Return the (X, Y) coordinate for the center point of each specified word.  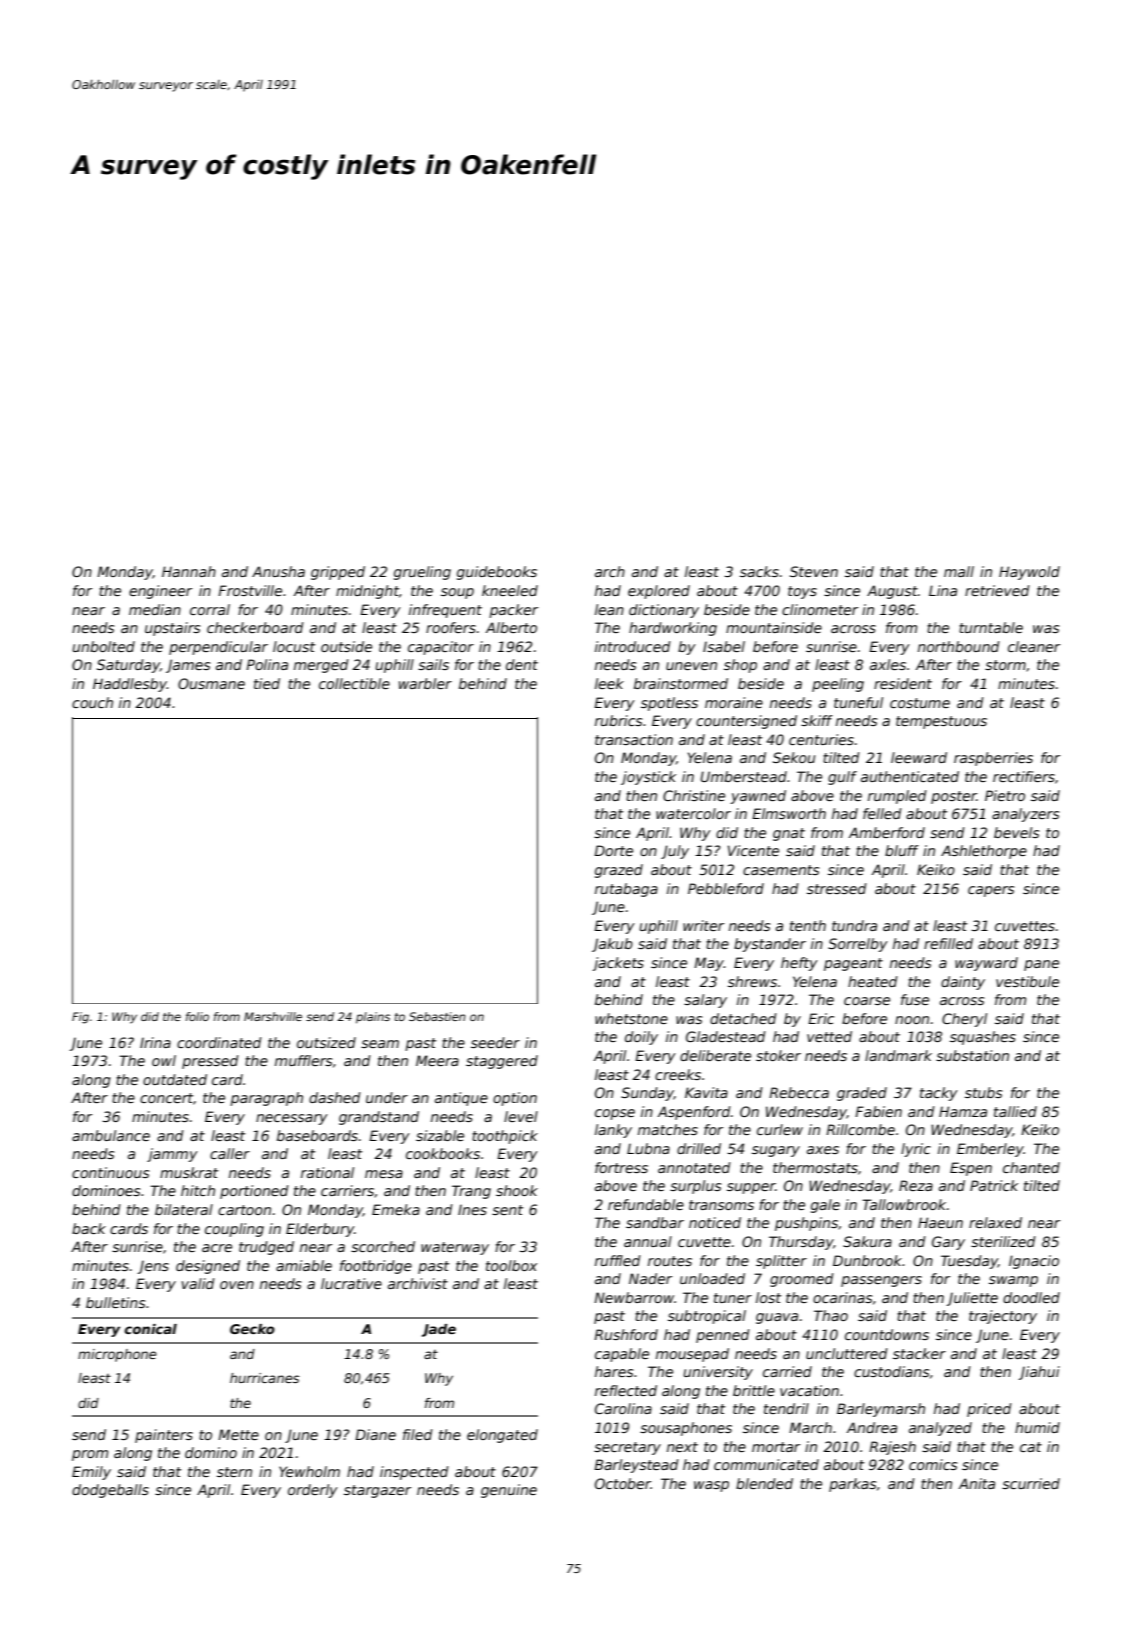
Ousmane (211, 683)
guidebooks (497, 573)
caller (230, 1153)
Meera (437, 1060)
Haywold (1029, 573)
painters (164, 1436)
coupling (234, 1230)
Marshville (273, 1016)
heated (873, 981)
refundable (646, 1204)
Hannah (189, 571)
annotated (694, 1167)
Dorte (613, 850)
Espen (971, 1169)
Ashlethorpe (984, 852)
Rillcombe (860, 1129)
